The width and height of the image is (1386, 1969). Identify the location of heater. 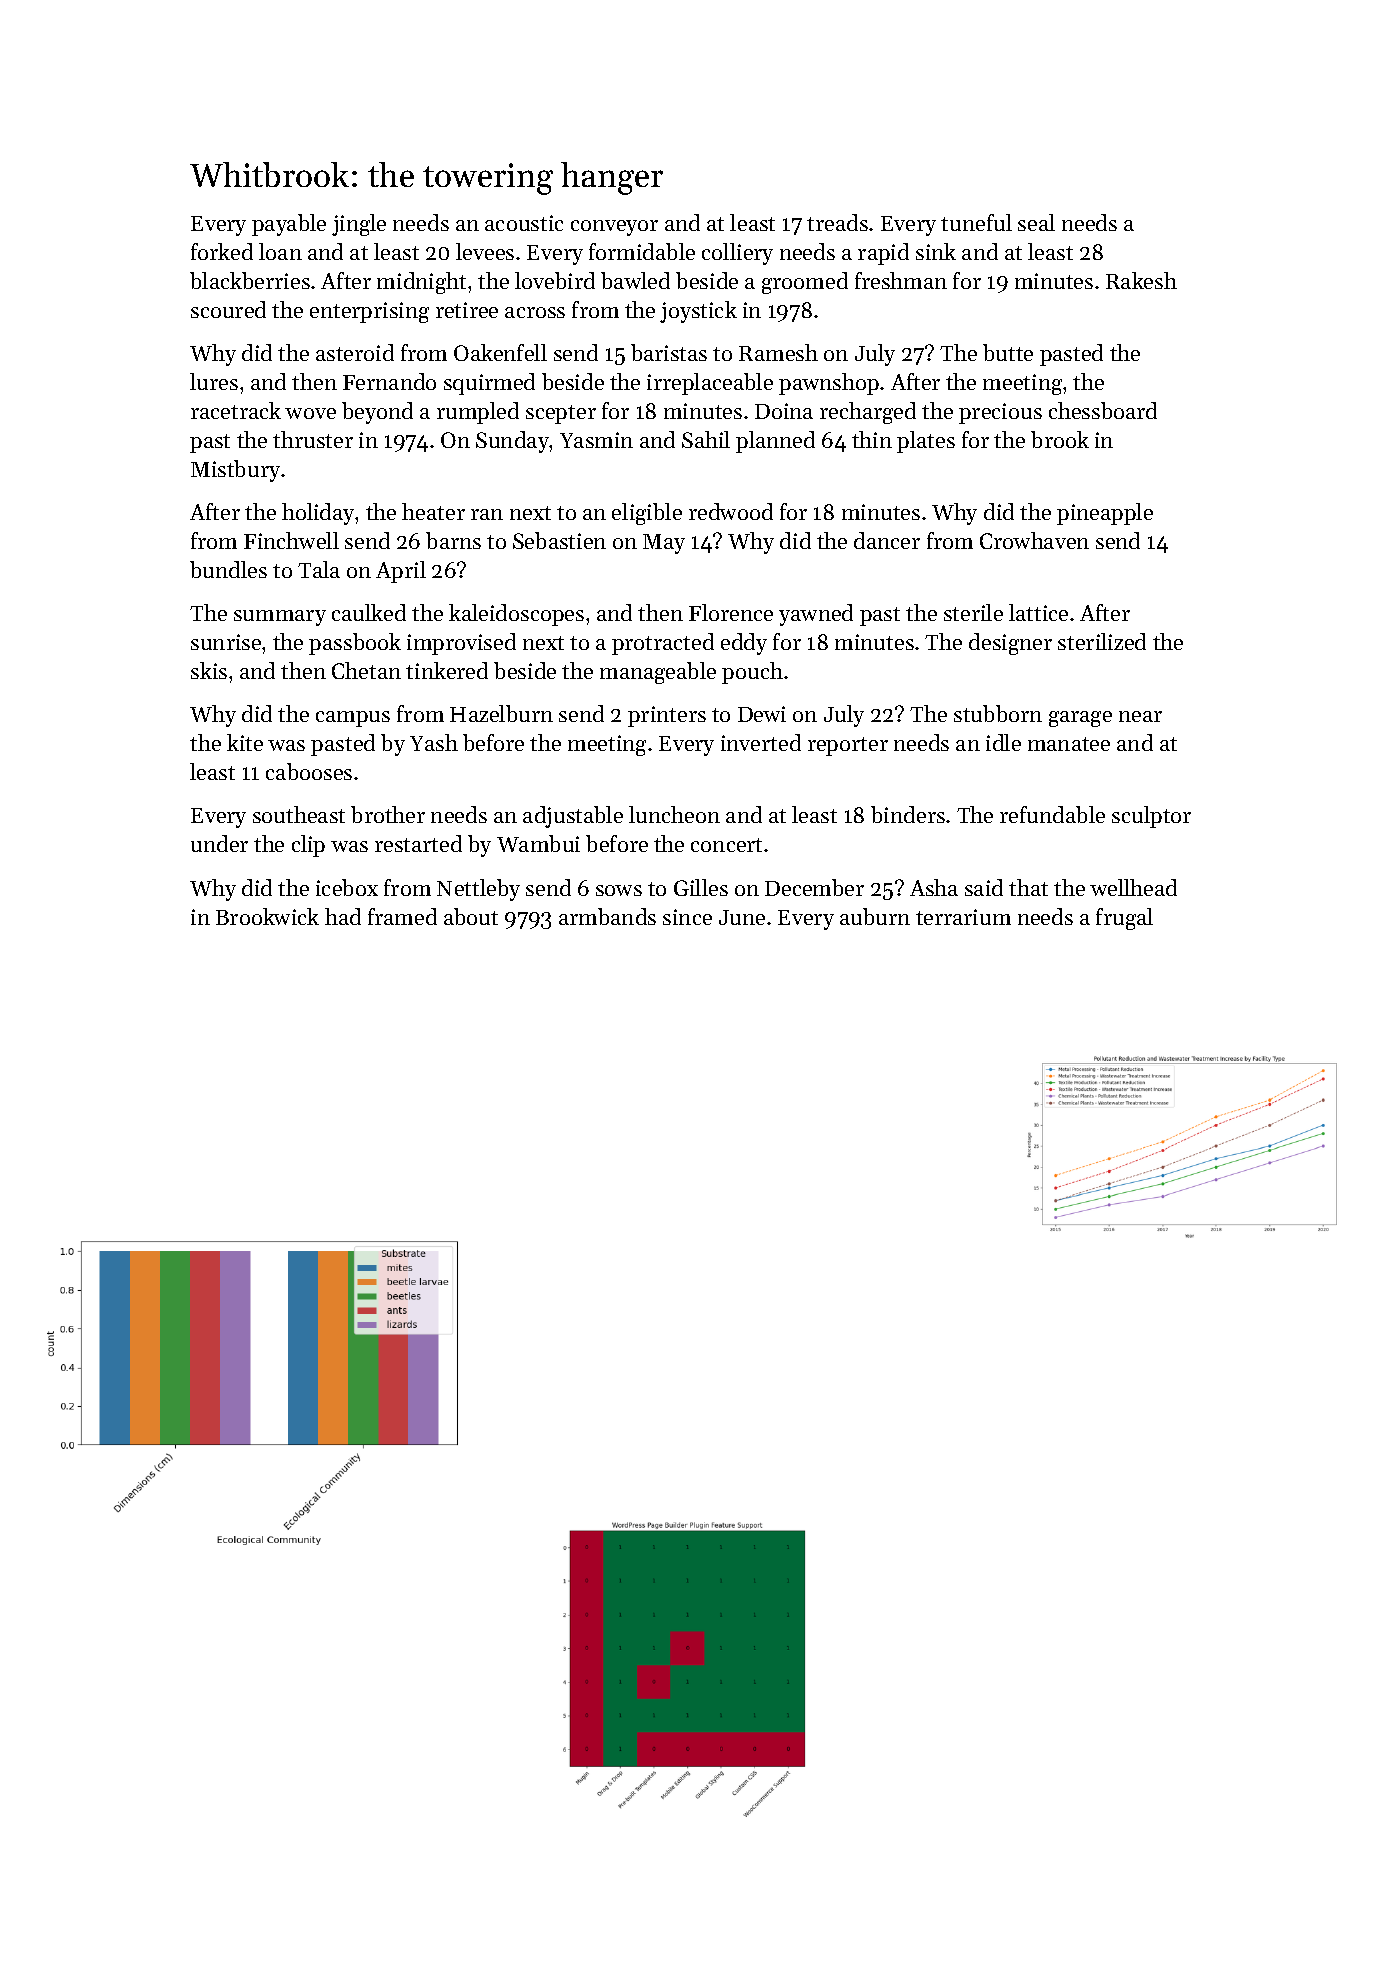
(433, 511).
